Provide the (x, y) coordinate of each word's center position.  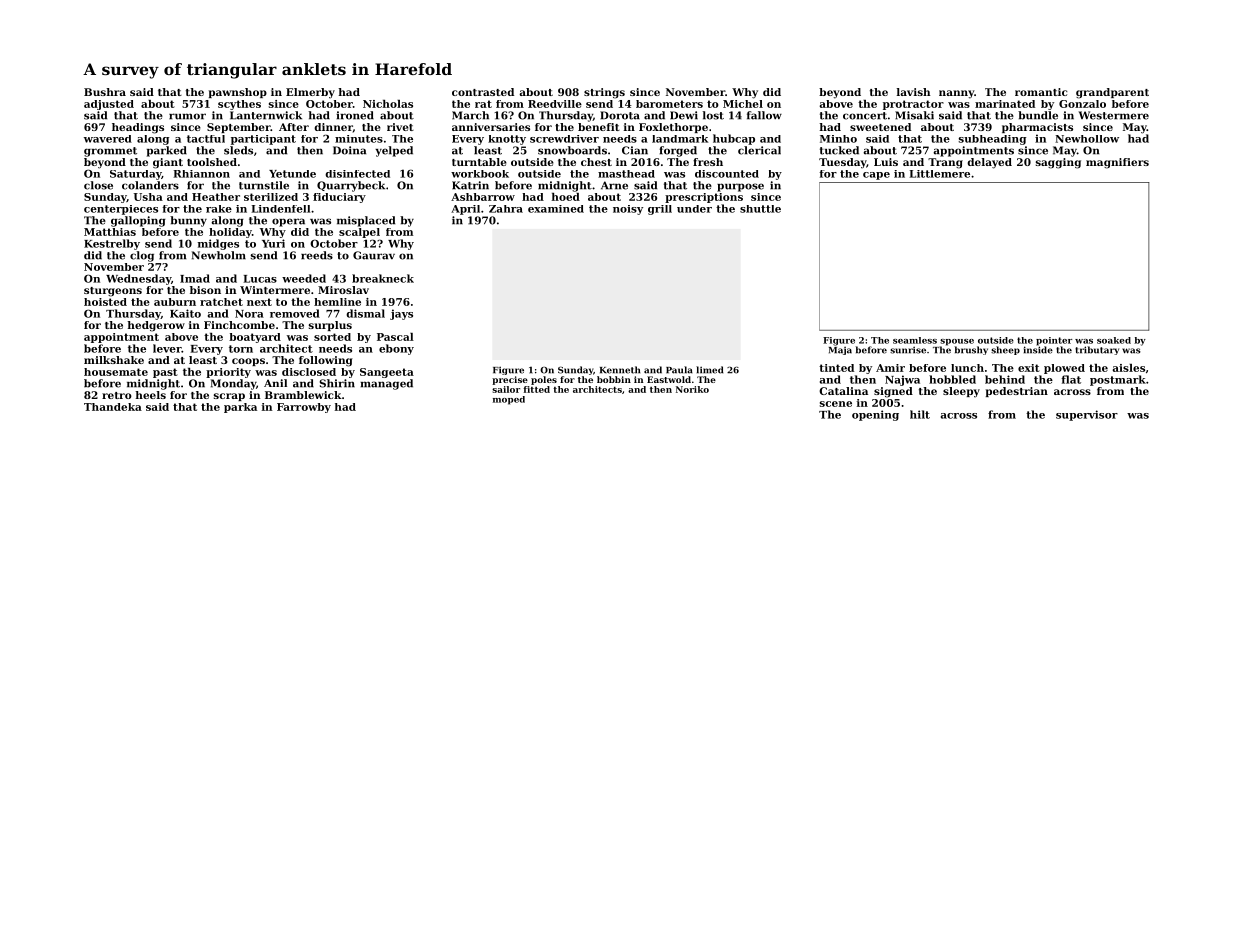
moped (509, 400)
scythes (239, 105)
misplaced (366, 221)
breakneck (383, 278)
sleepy (961, 392)
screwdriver (564, 139)
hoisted (105, 302)
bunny (188, 221)
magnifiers (1117, 163)
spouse (957, 342)
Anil (275, 383)
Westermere (1114, 115)
